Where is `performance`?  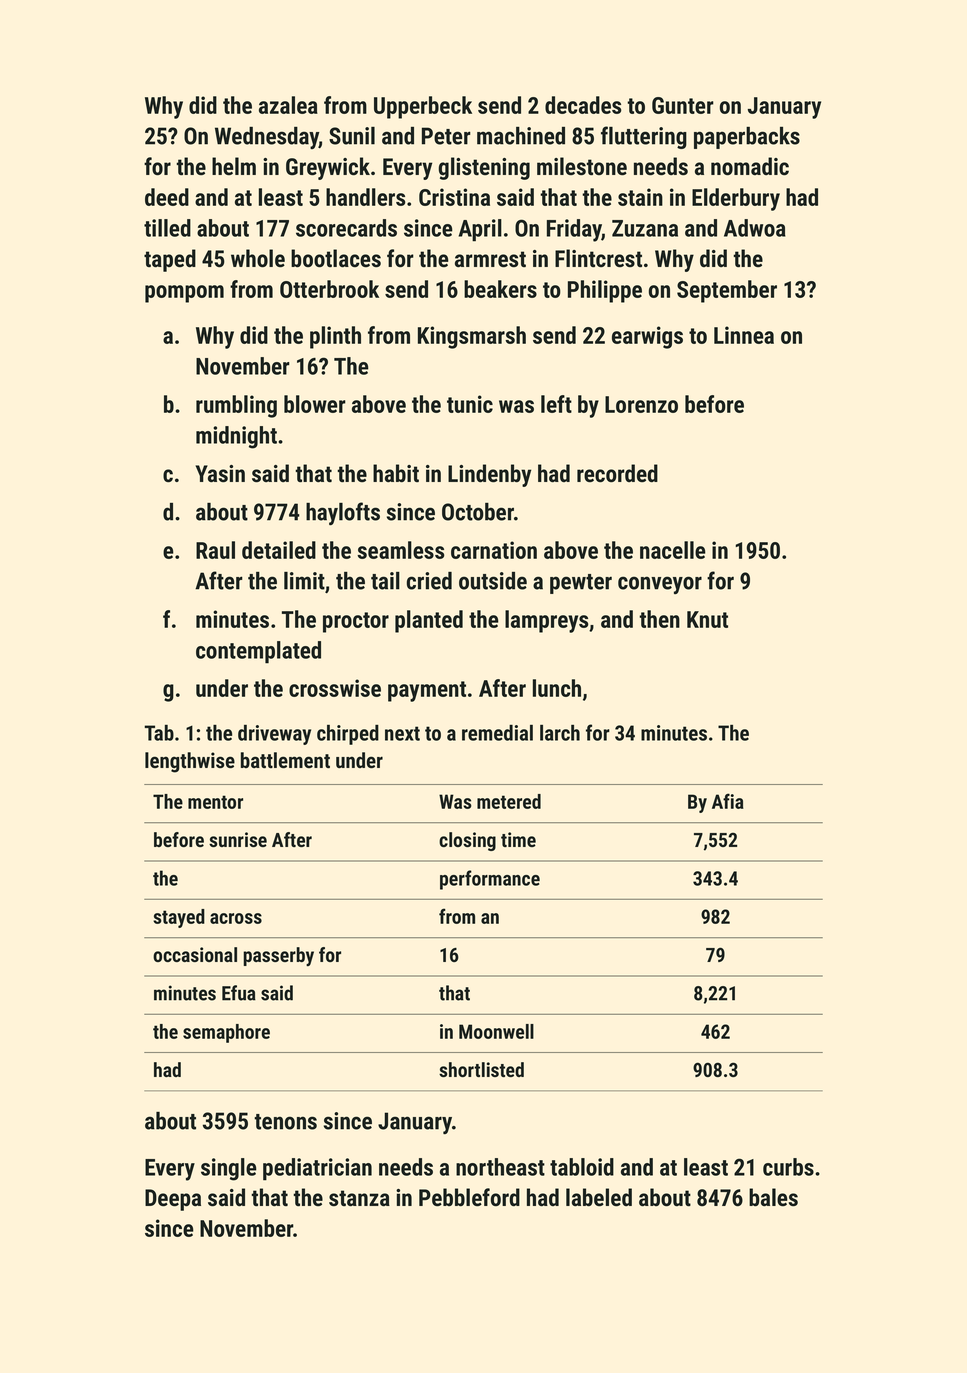 performance is located at coordinates (490, 880).
